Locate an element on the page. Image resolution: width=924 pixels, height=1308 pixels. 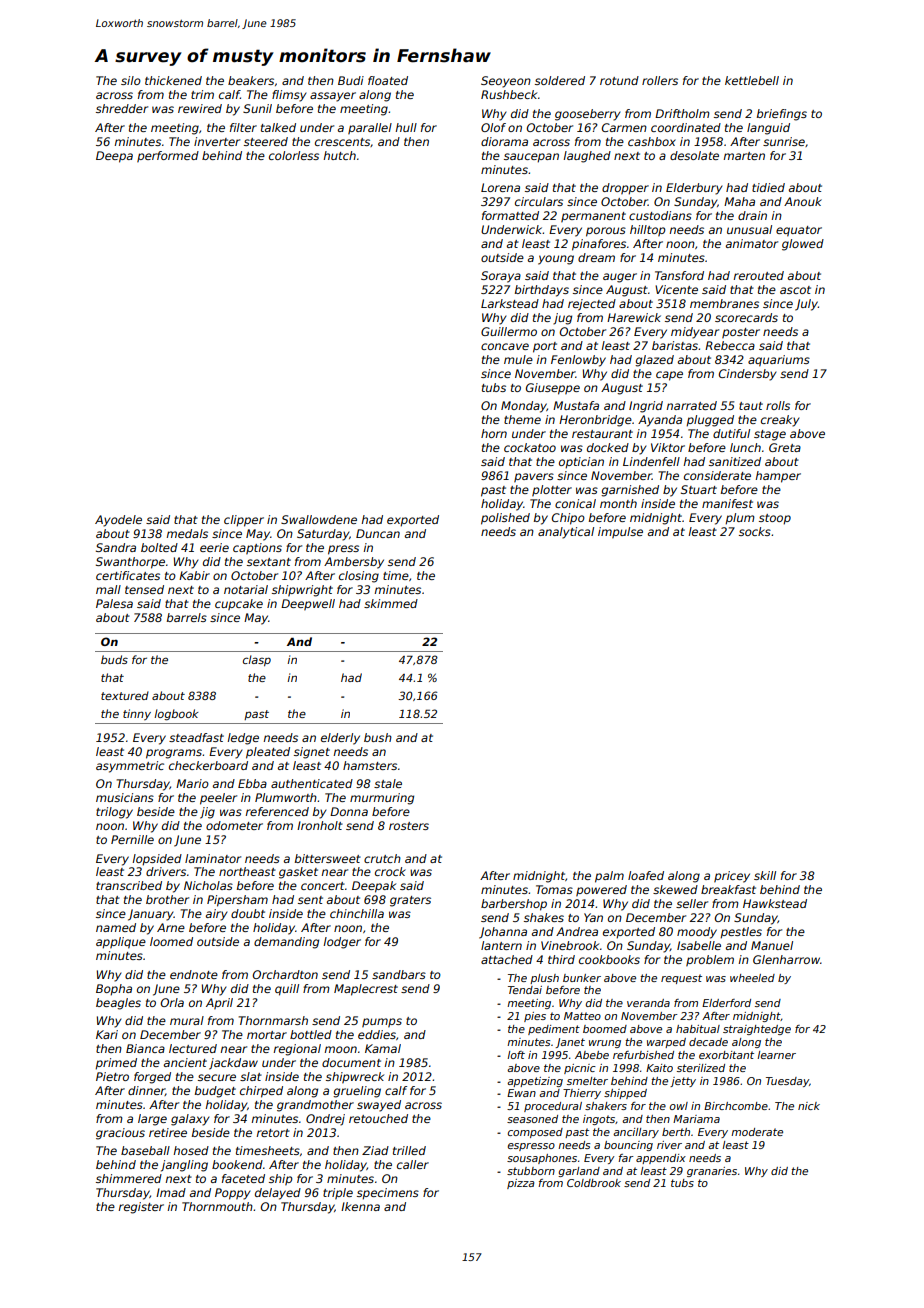
Ikenna is located at coordinates (360, 1206).
